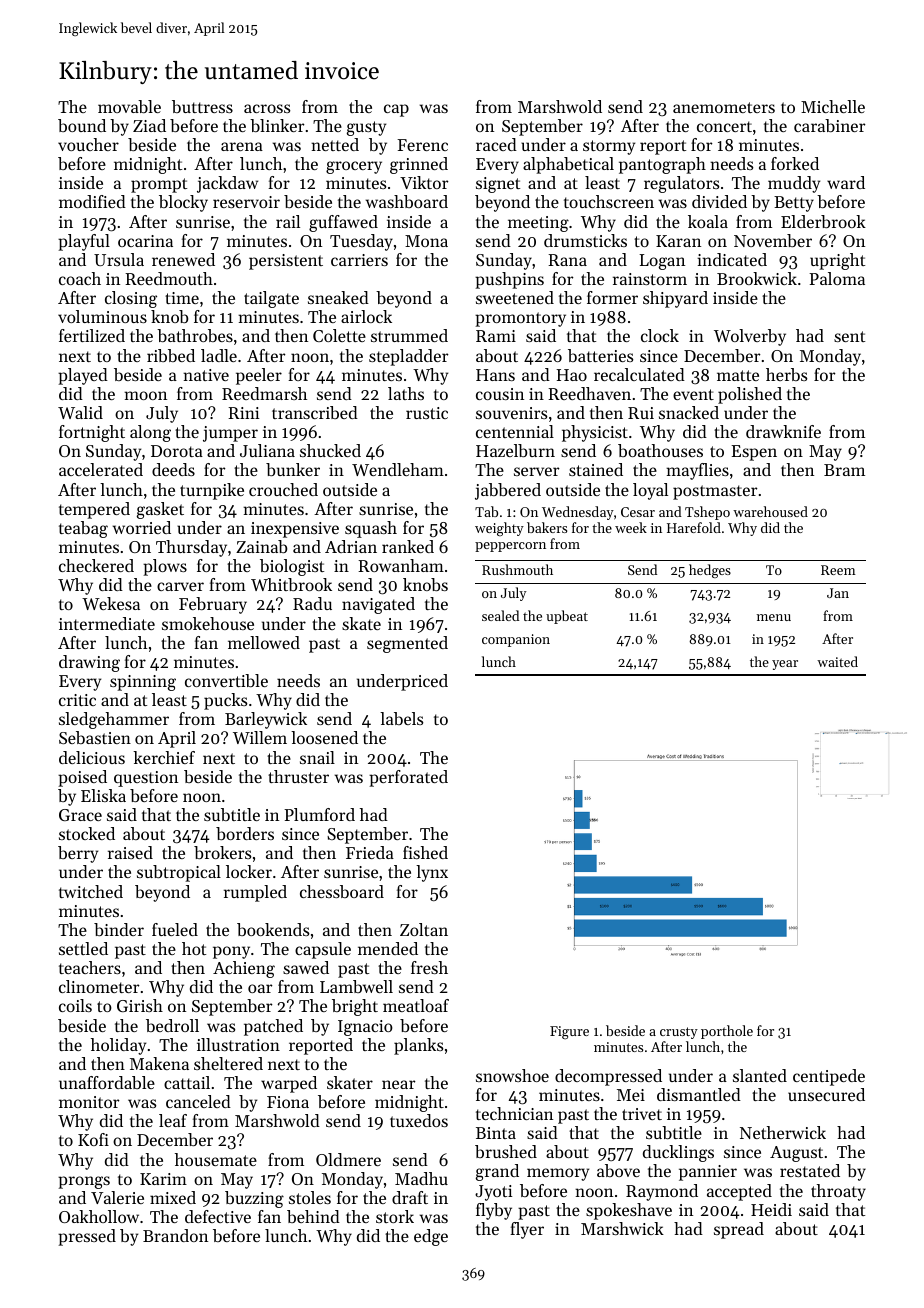 This image has height=1308, width=924. I want to click on raced, so click(496, 144).
